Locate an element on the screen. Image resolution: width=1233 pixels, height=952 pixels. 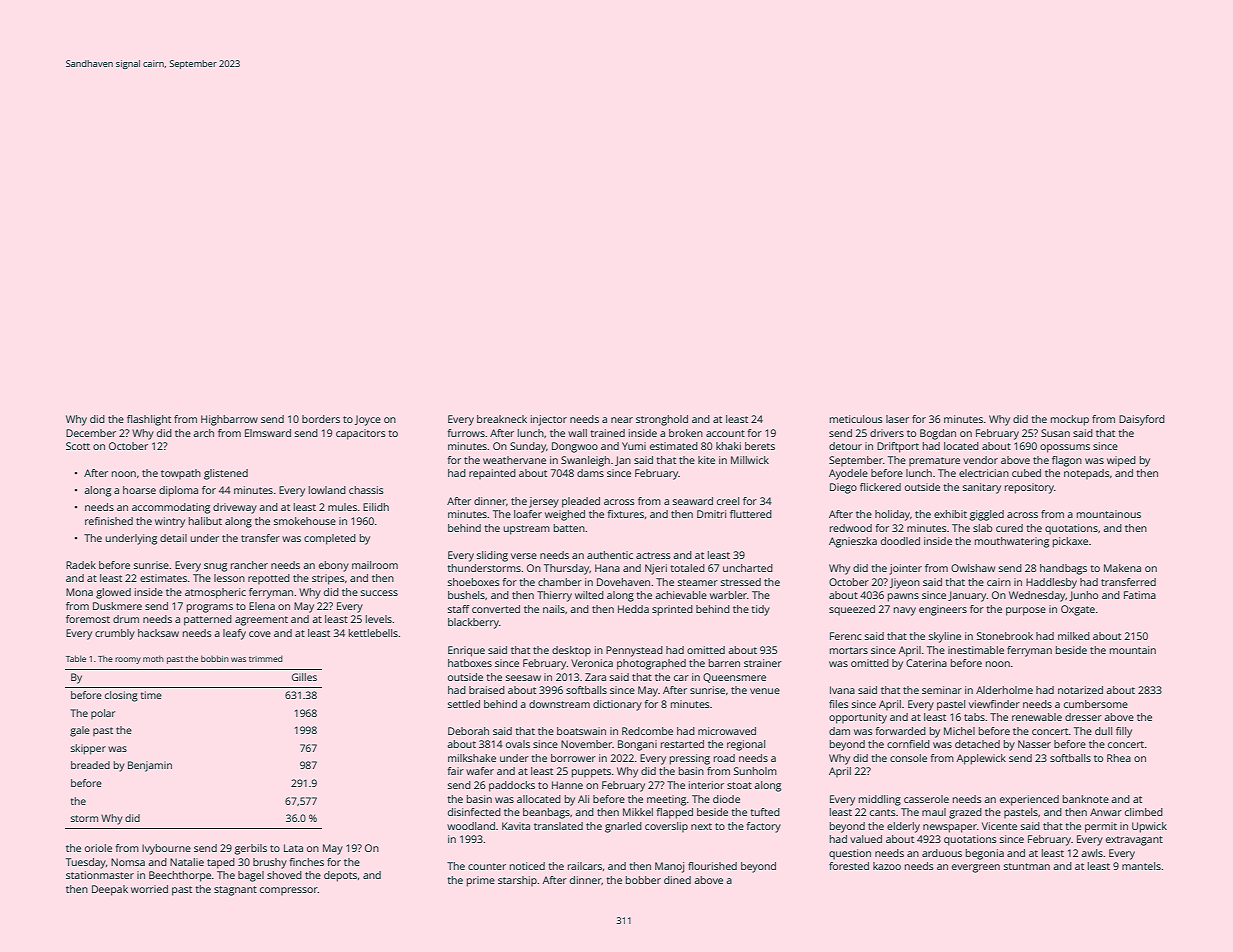
gnarled is located at coordinates (623, 827).
